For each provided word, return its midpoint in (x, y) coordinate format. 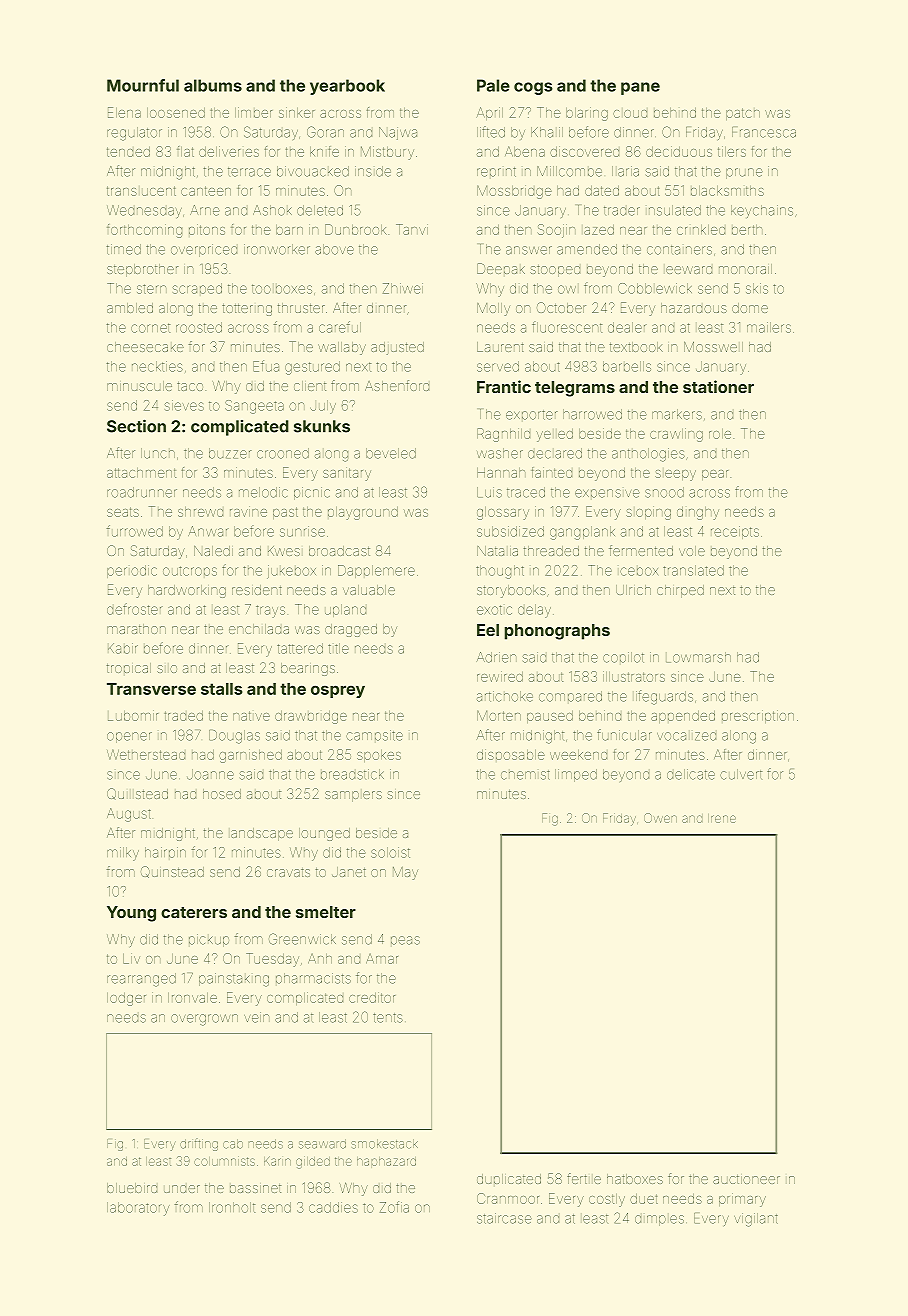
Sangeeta (254, 407)
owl (567, 289)
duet (644, 1199)
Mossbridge (514, 192)
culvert (741, 774)
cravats (288, 872)
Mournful (143, 85)
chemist (525, 775)
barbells (627, 366)
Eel (488, 630)
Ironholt (232, 1207)
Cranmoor (508, 1198)
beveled (391, 453)
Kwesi (284, 551)
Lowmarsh (698, 657)
